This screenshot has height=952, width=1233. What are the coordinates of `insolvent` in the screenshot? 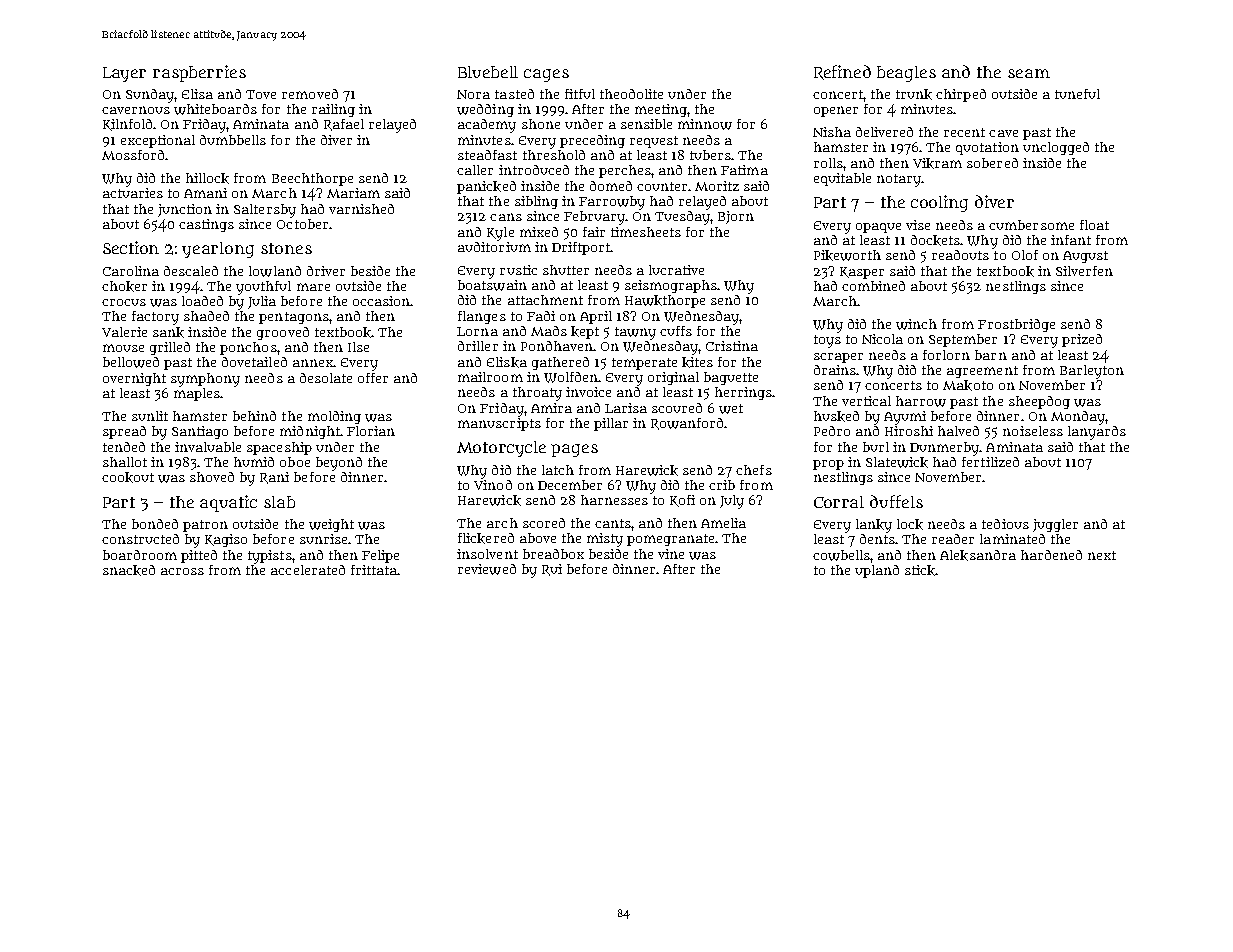 It's located at (487, 554).
